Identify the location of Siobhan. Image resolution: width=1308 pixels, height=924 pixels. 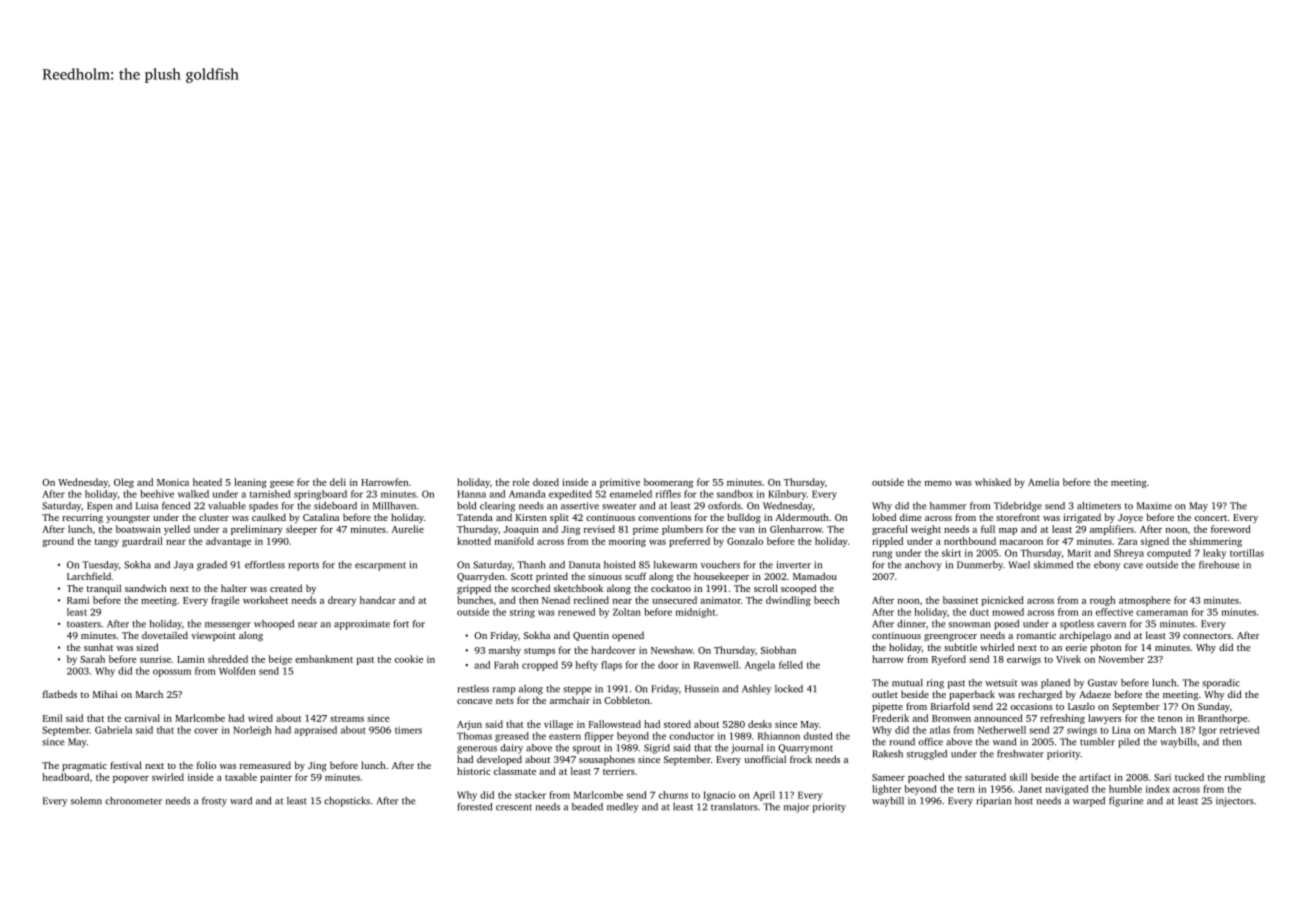
(778, 650).
